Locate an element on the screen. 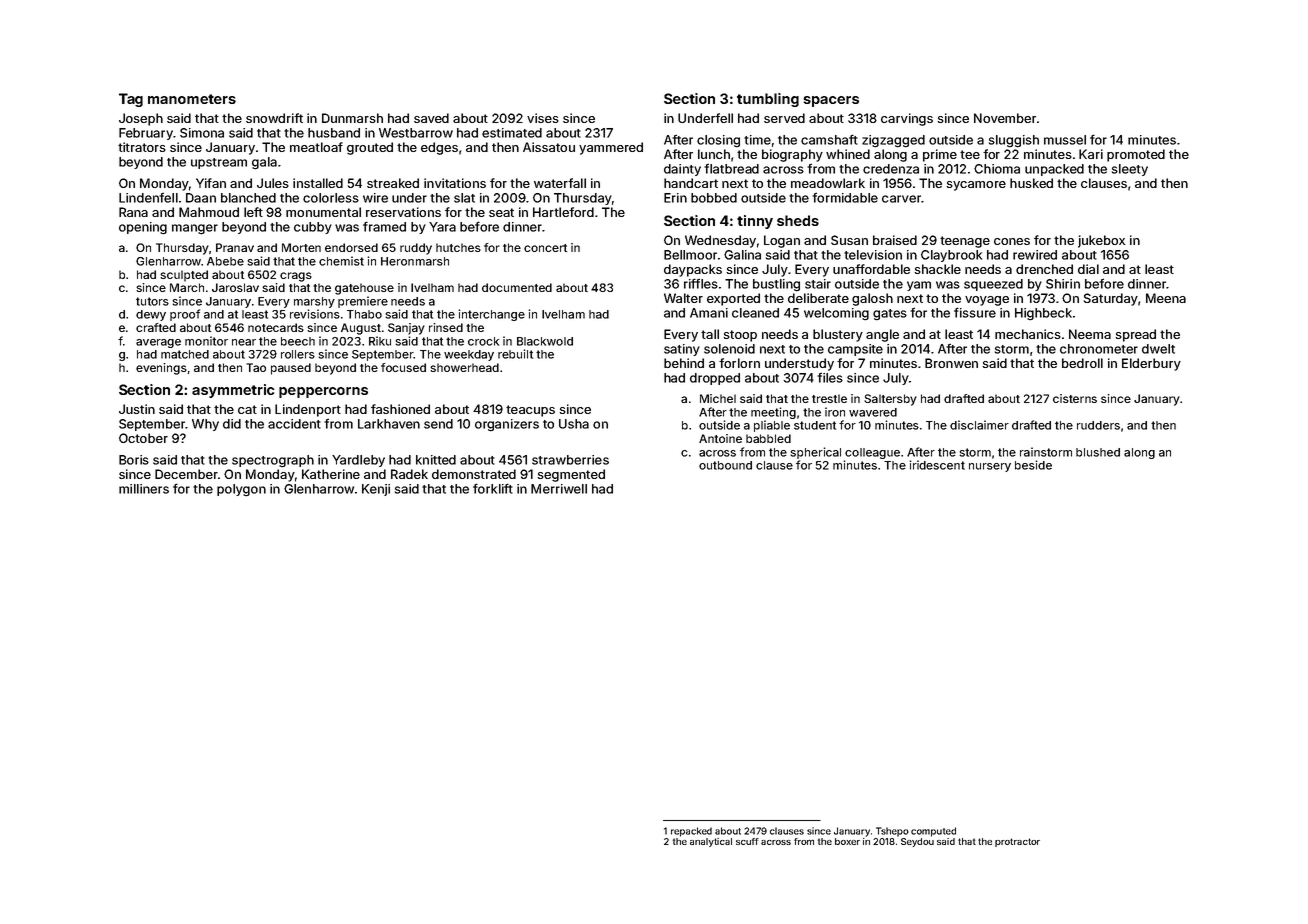 This screenshot has width=1308, height=924. mussel is located at coordinates (1065, 140).
